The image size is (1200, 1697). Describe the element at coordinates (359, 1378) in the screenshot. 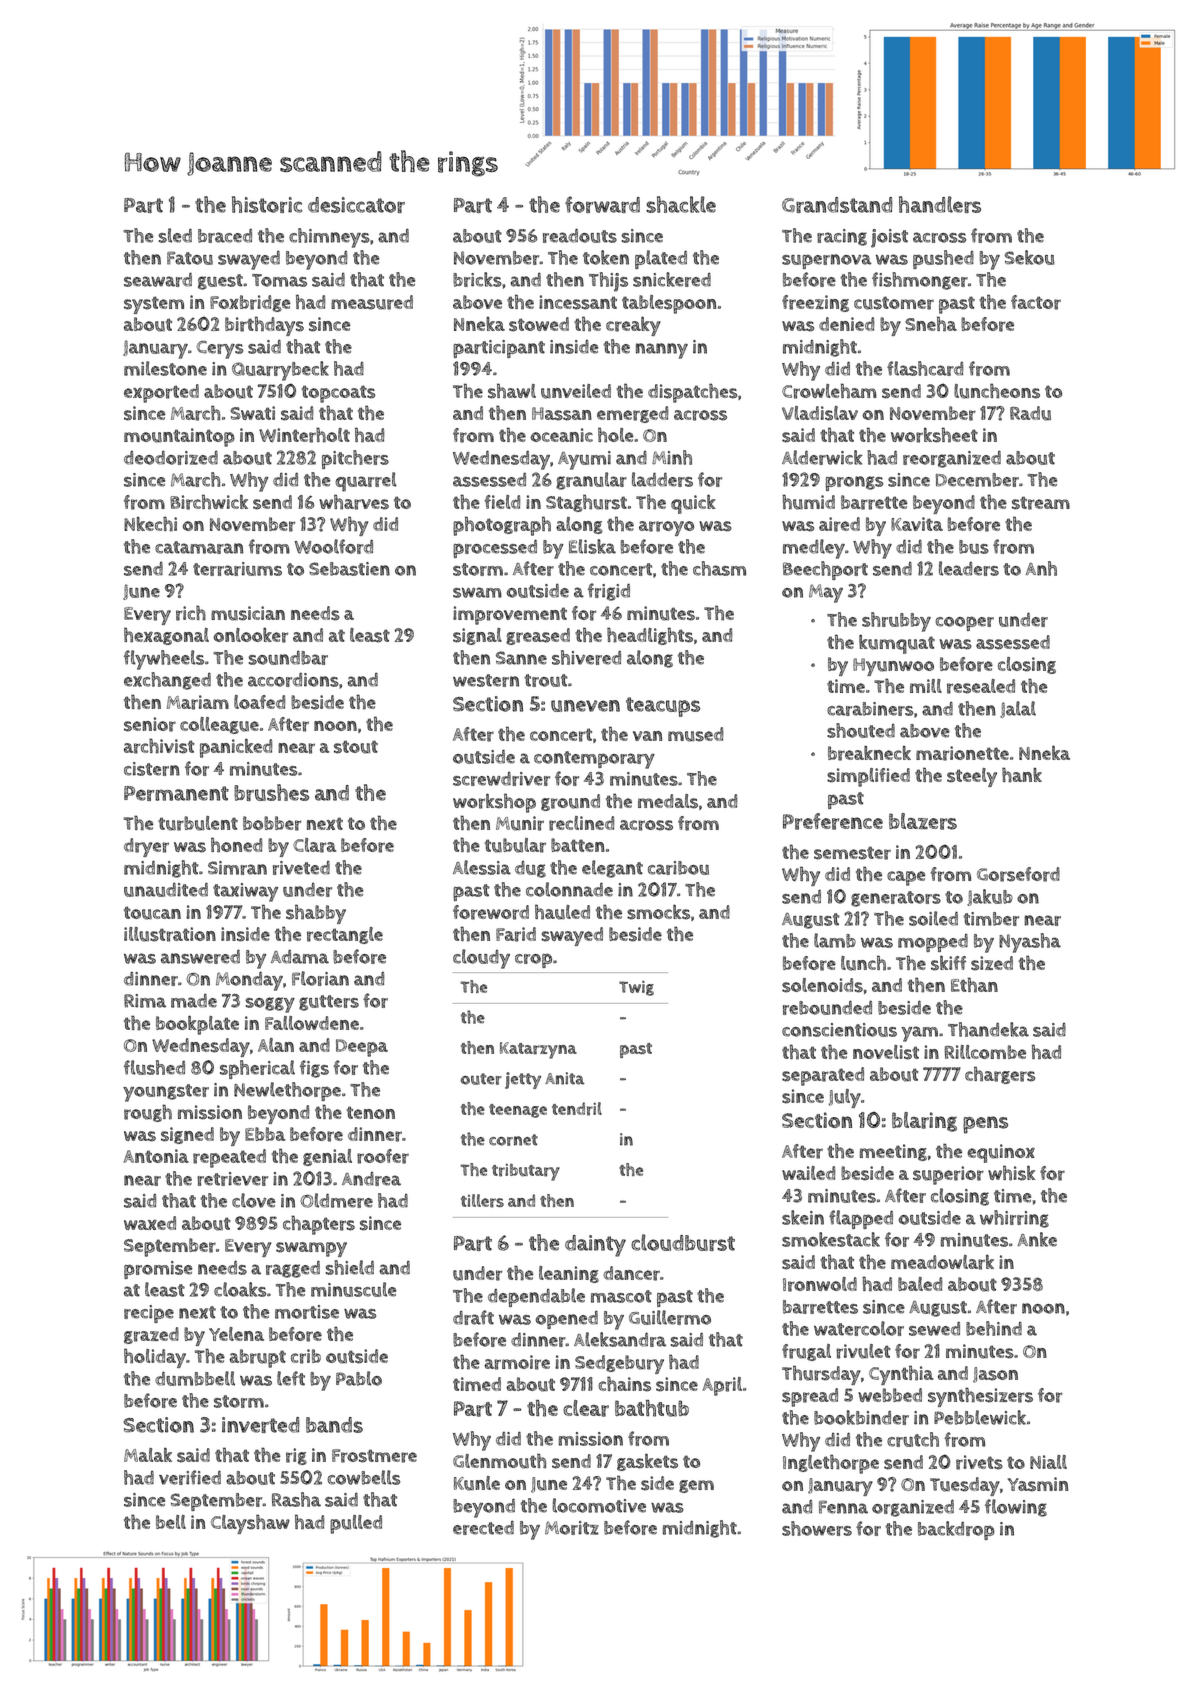

I see `Pablo` at that location.
